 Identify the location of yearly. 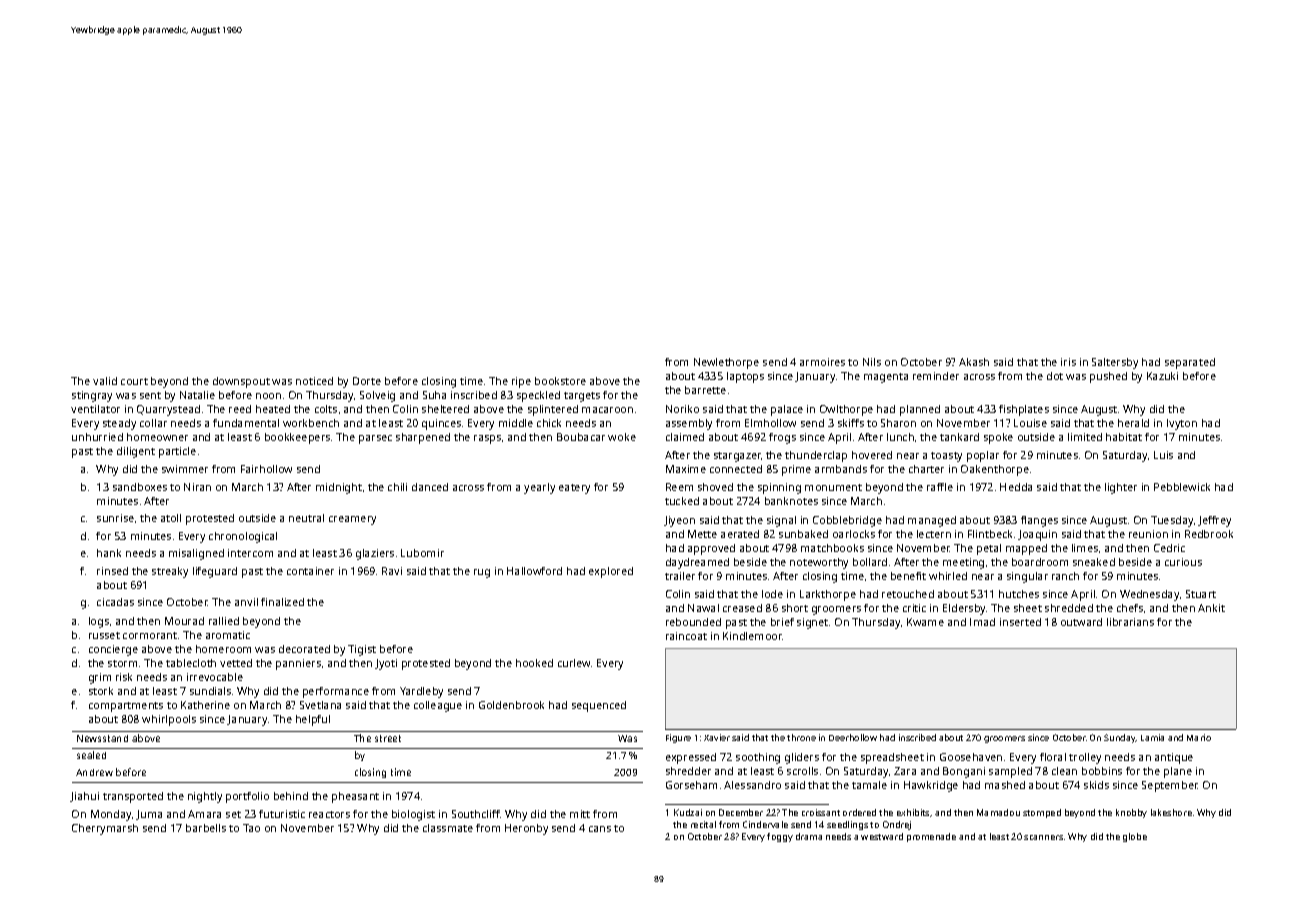
(539, 488).
